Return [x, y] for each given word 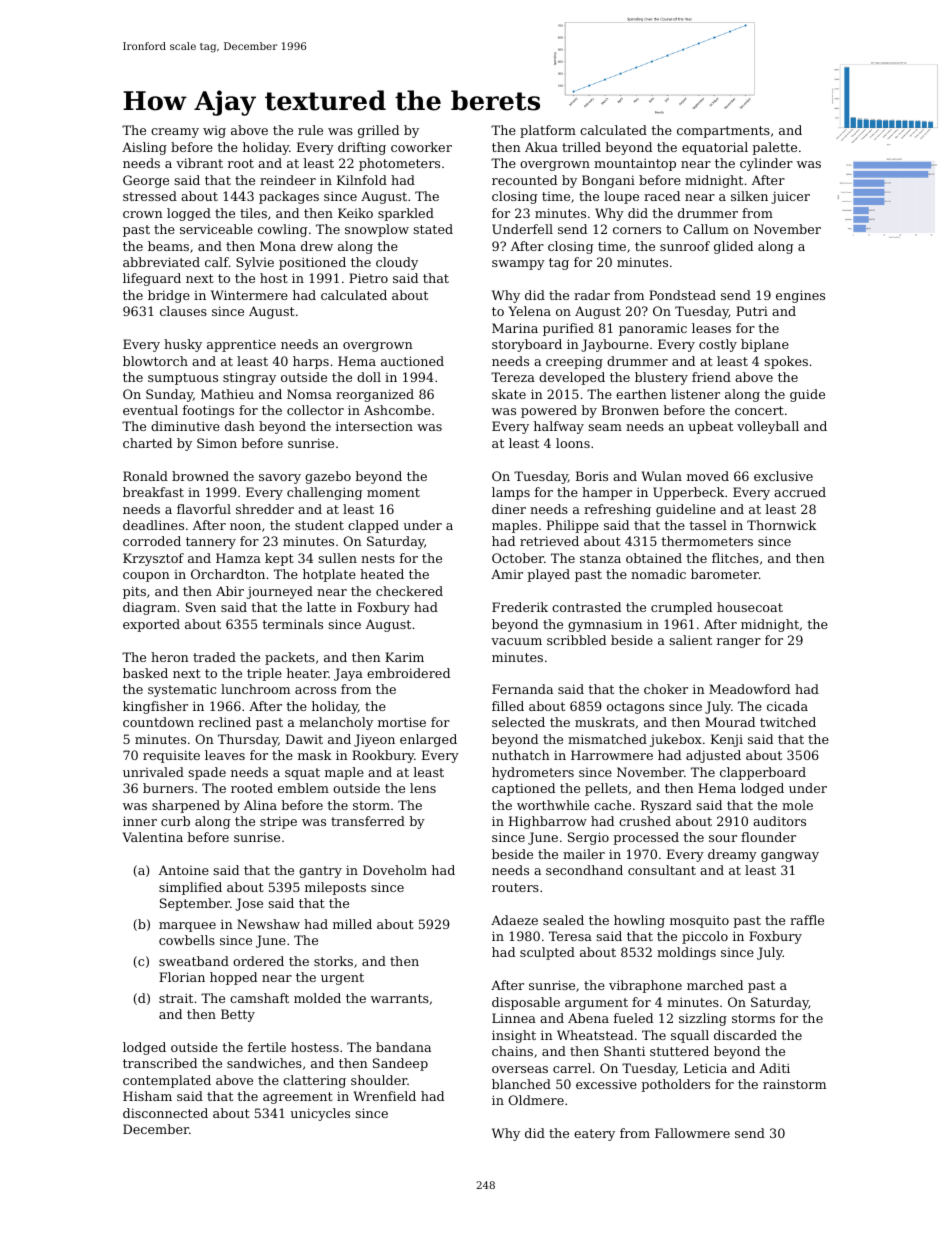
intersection [374, 426]
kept [279, 559]
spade [207, 773]
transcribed [160, 1063]
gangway [790, 857]
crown [143, 214]
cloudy [397, 263]
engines [800, 296]
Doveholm [395, 870]
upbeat [710, 427]
